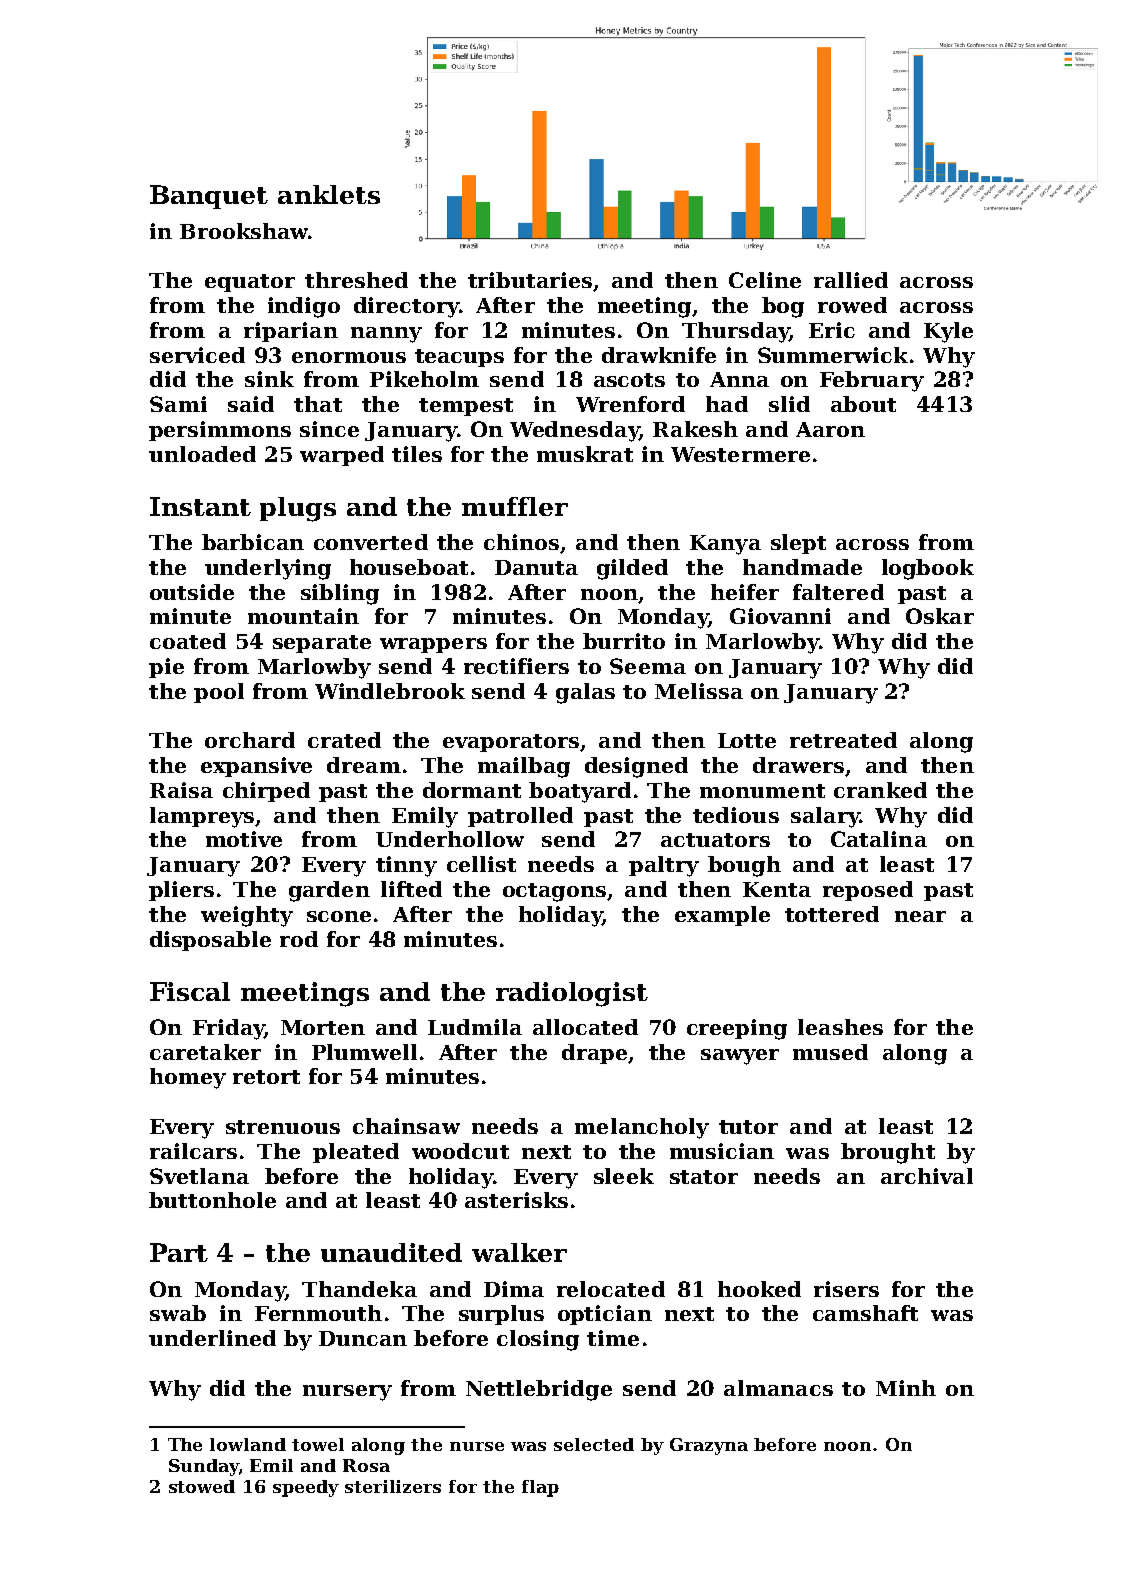 This image has height=1596, width=1123. Describe the element at coordinates (851, 280) in the image. I see `rallied` at that location.
